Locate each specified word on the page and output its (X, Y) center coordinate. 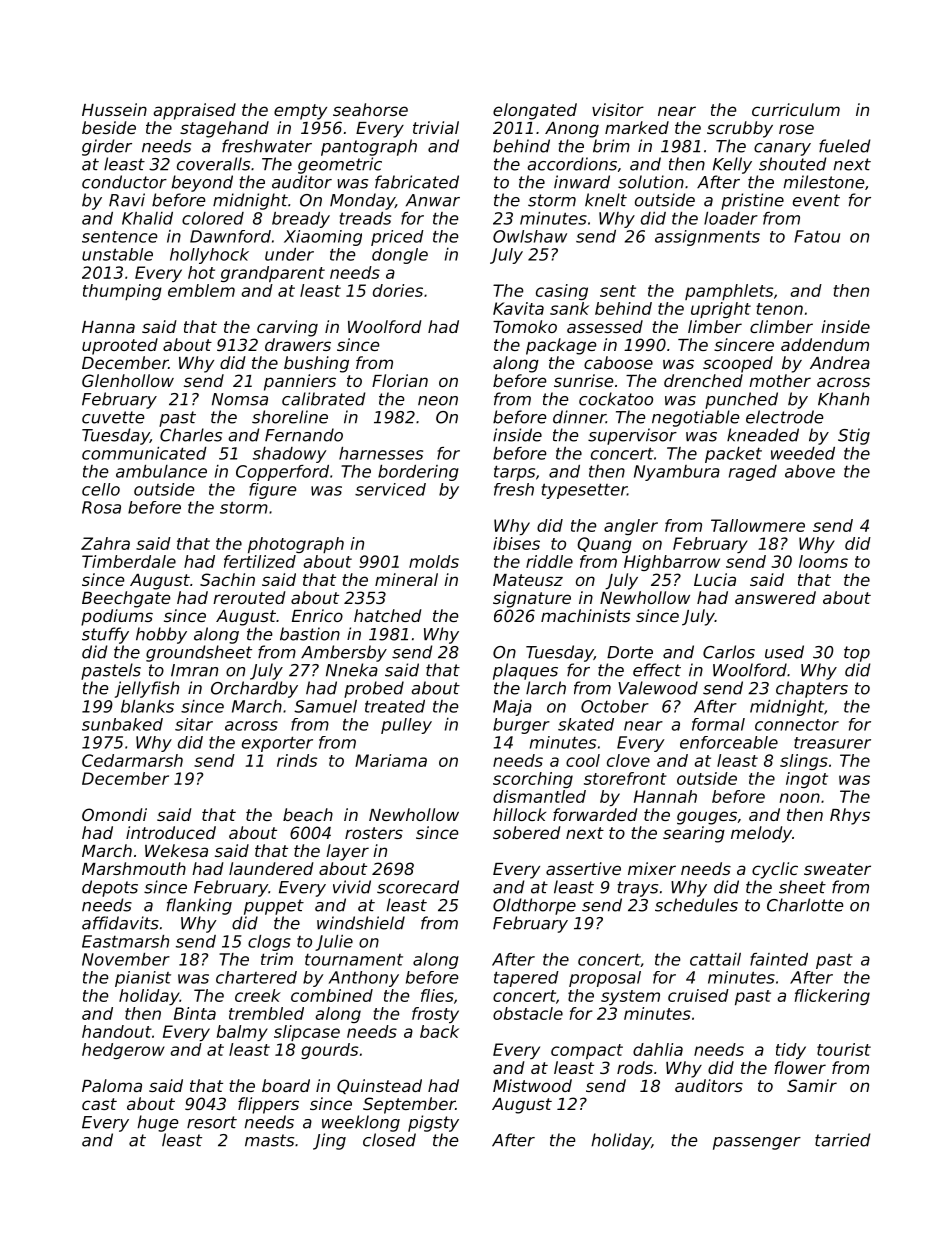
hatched (388, 615)
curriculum (796, 109)
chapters (812, 689)
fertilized (260, 561)
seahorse (370, 109)
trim (277, 959)
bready (301, 220)
